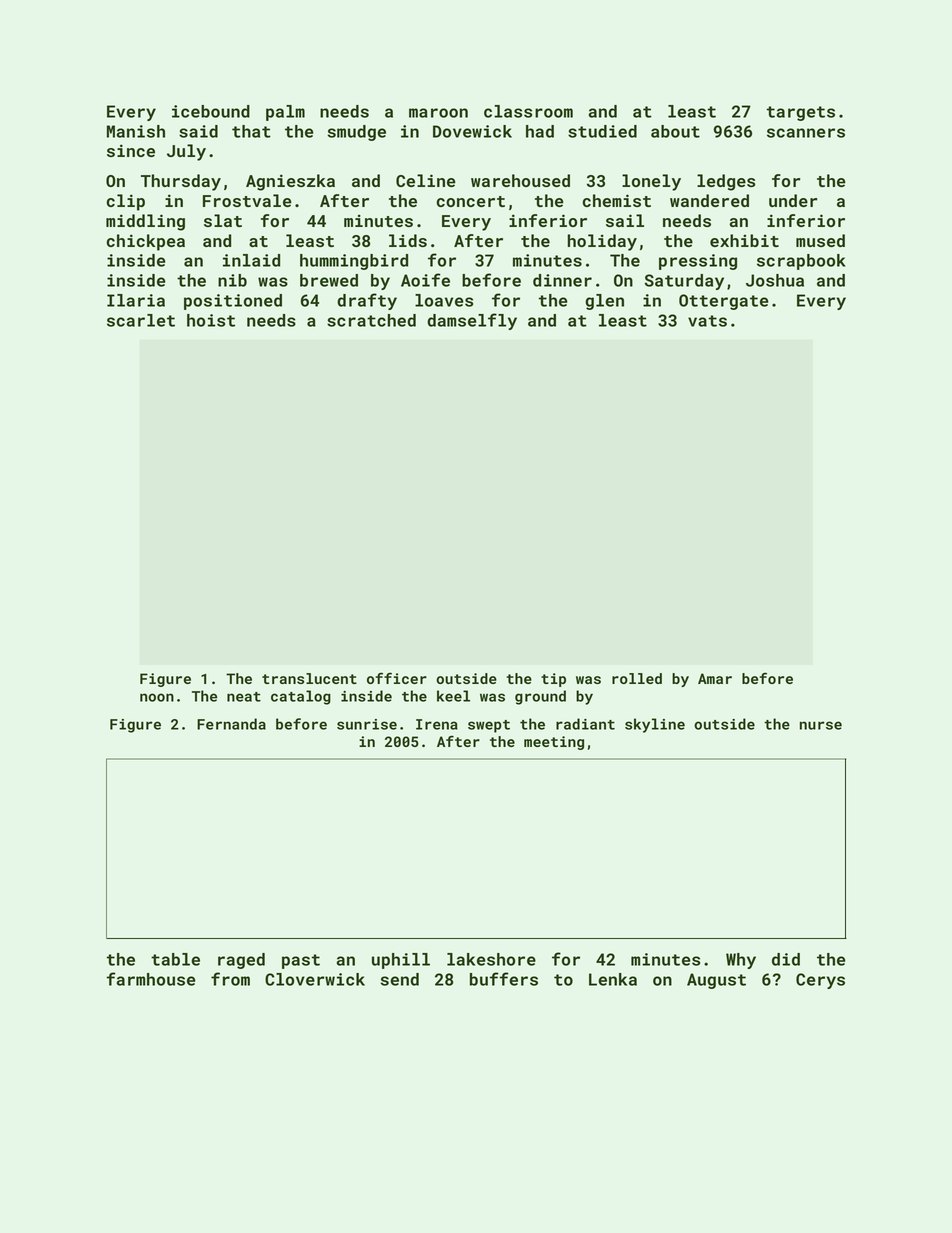 Image resolution: width=952 pixels, height=1233 pixels. I want to click on Manish, so click(136, 131).
